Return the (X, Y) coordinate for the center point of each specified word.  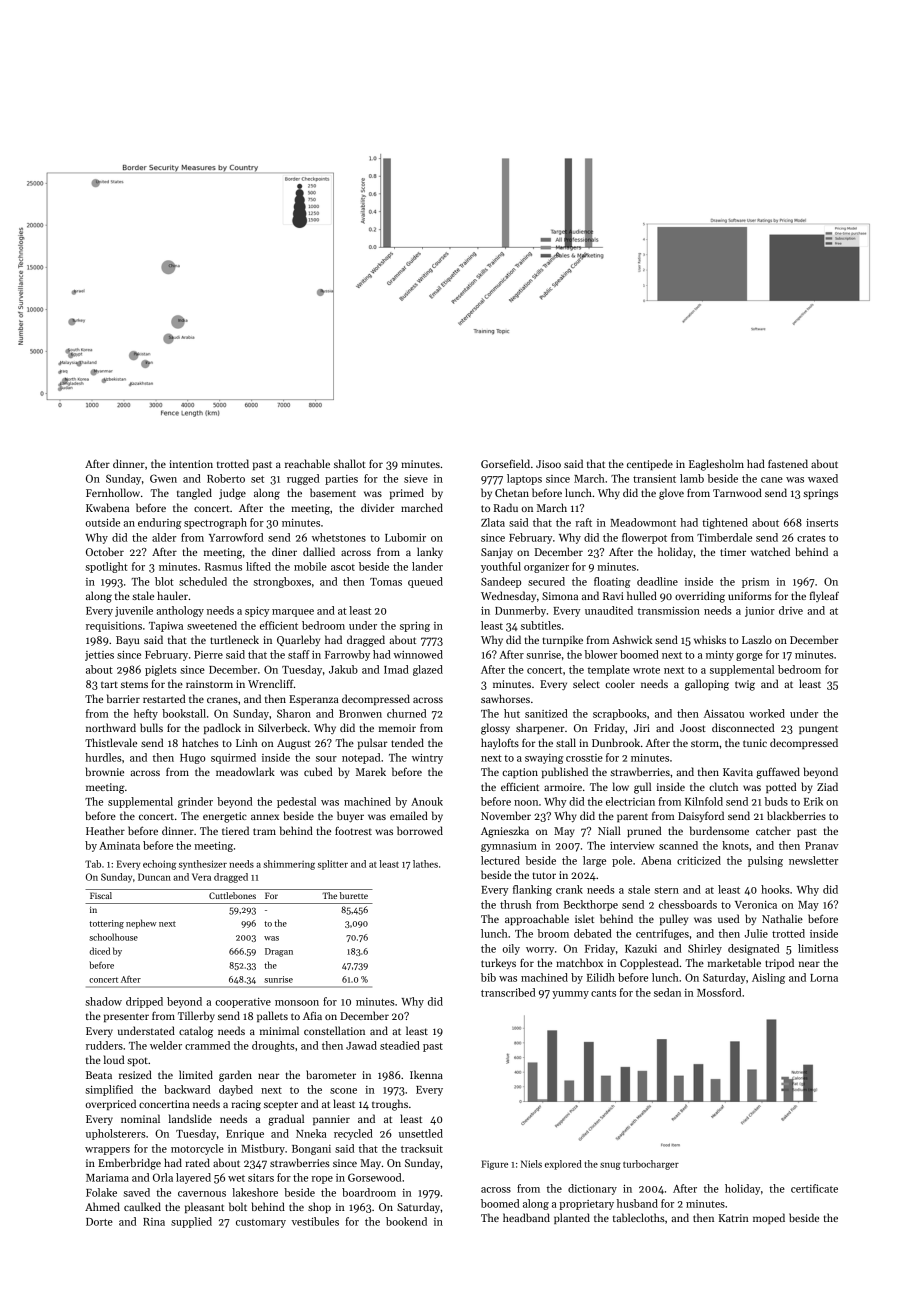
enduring (159, 523)
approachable (537, 919)
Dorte (99, 1222)
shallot (350, 463)
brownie (104, 771)
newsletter (813, 860)
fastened (788, 463)
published (565, 772)
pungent (818, 730)
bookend (406, 1221)
